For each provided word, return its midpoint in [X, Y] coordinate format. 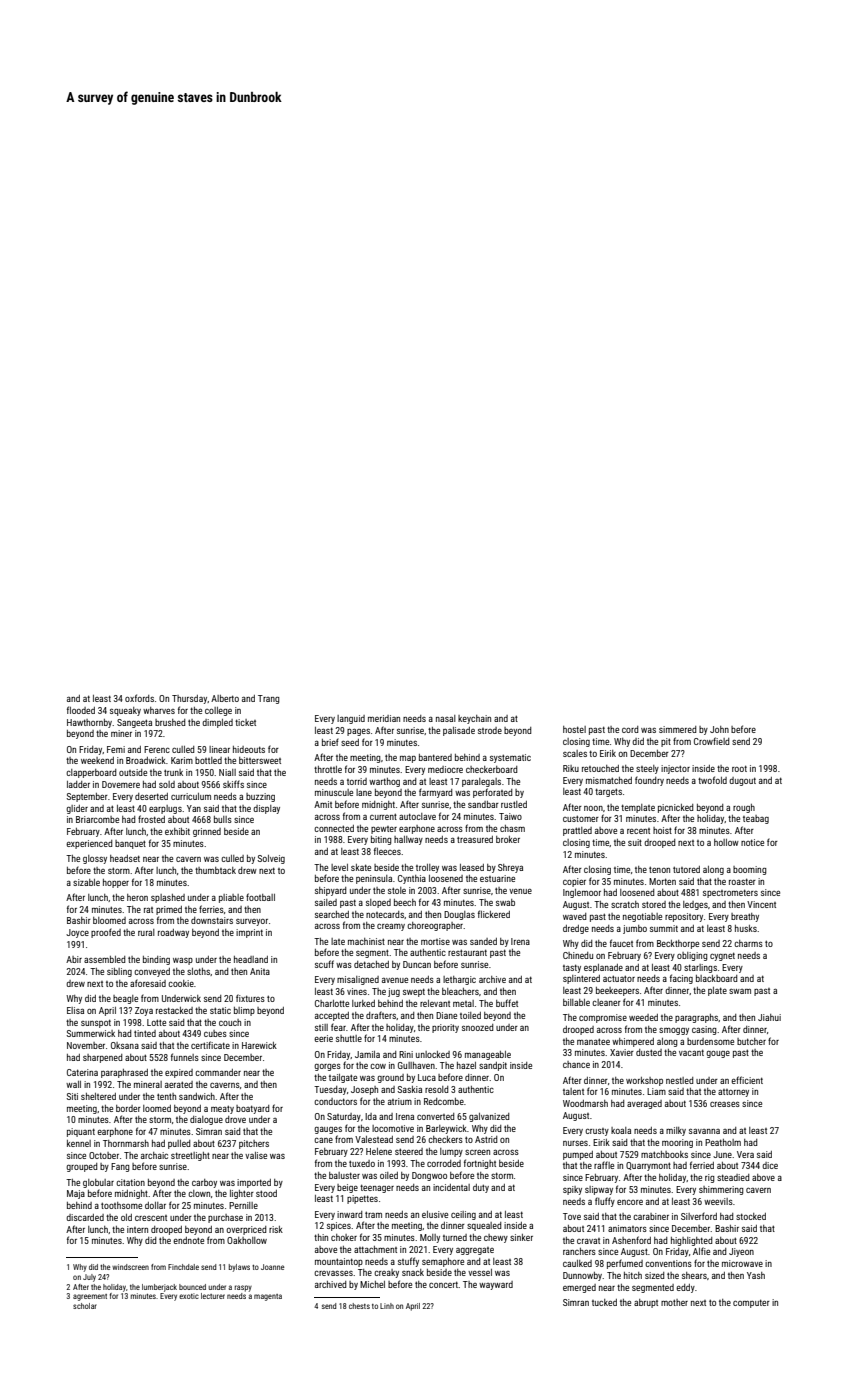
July [89, 1278]
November [86, 1045]
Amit [323, 804]
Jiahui [769, 1017]
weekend [97, 760]
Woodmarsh [585, 1103]
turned [455, 1237]
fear [338, 1027]
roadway [173, 933]
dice [770, 1165]
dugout [742, 781]
